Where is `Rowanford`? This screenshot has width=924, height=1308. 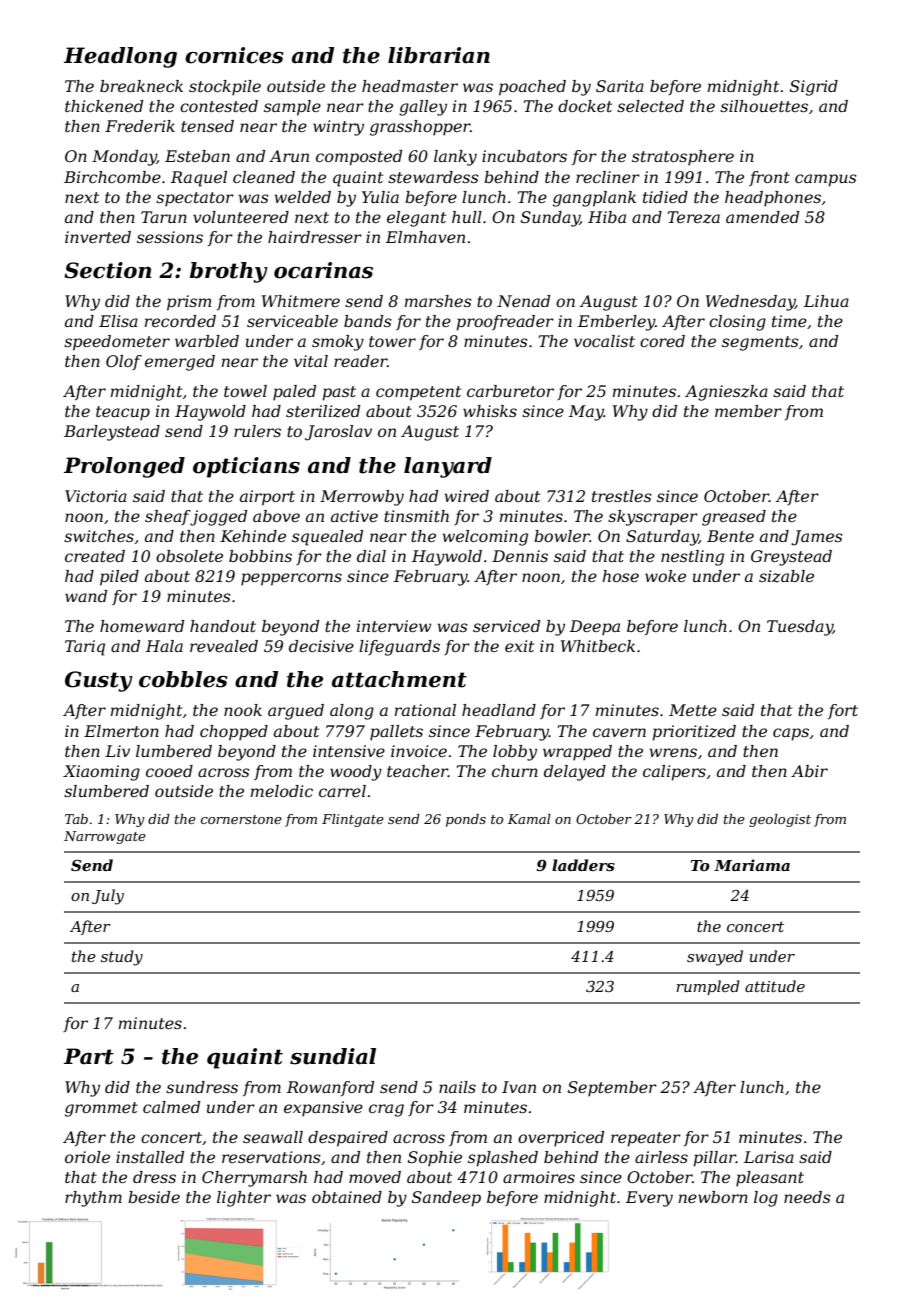
Rowanford is located at coordinates (330, 1088).
